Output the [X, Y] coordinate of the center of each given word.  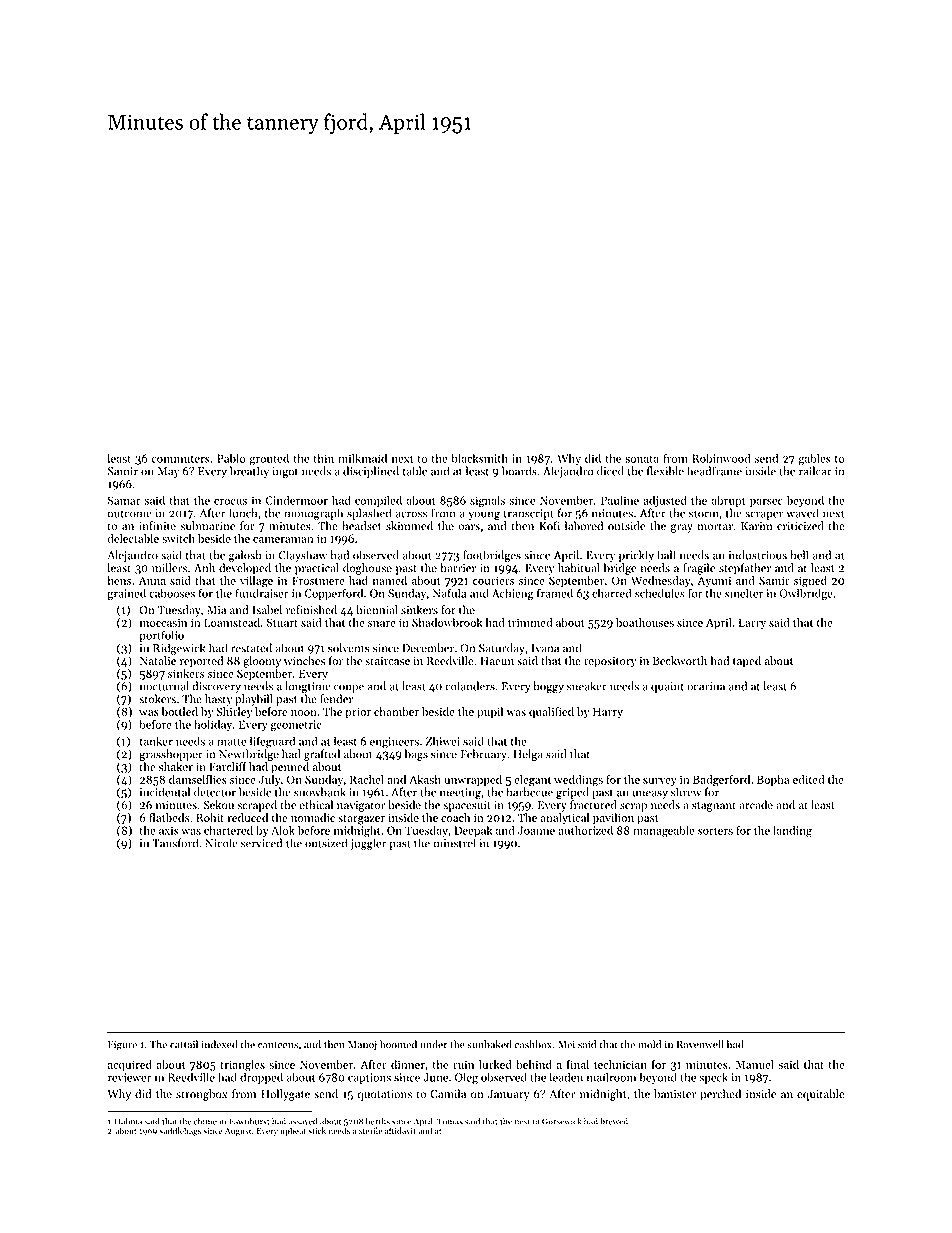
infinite [157, 526]
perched [720, 1095]
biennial [377, 610]
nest [522, 1122]
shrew [686, 792]
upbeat [293, 1131]
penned [290, 768]
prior [358, 713]
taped [747, 662]
